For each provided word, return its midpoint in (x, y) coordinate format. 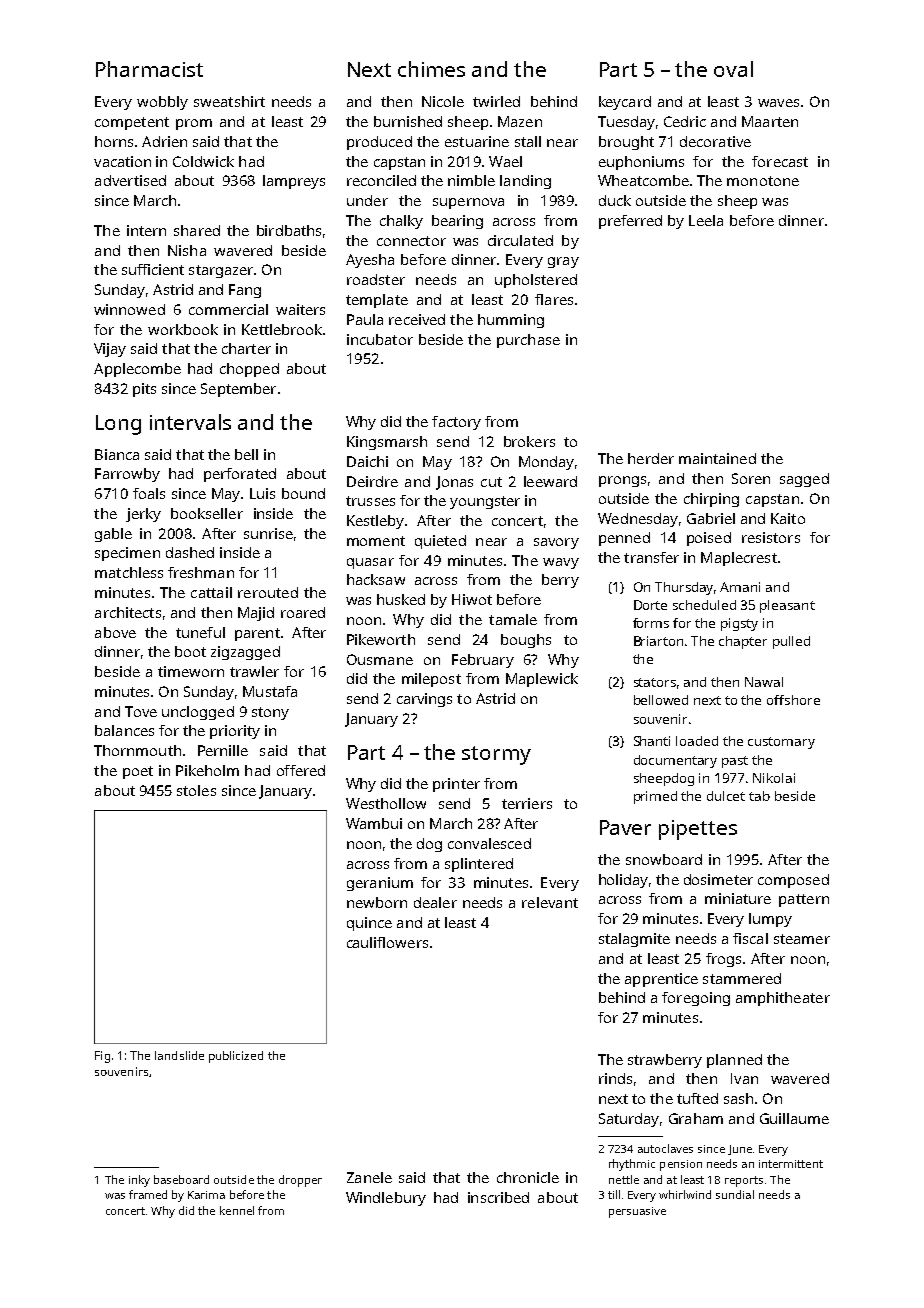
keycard (625, 103)
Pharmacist (149, 69)
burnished (408, 121)
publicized (236, 1057)
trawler (254, 671)
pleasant (787, 606)
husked (401, 599)
